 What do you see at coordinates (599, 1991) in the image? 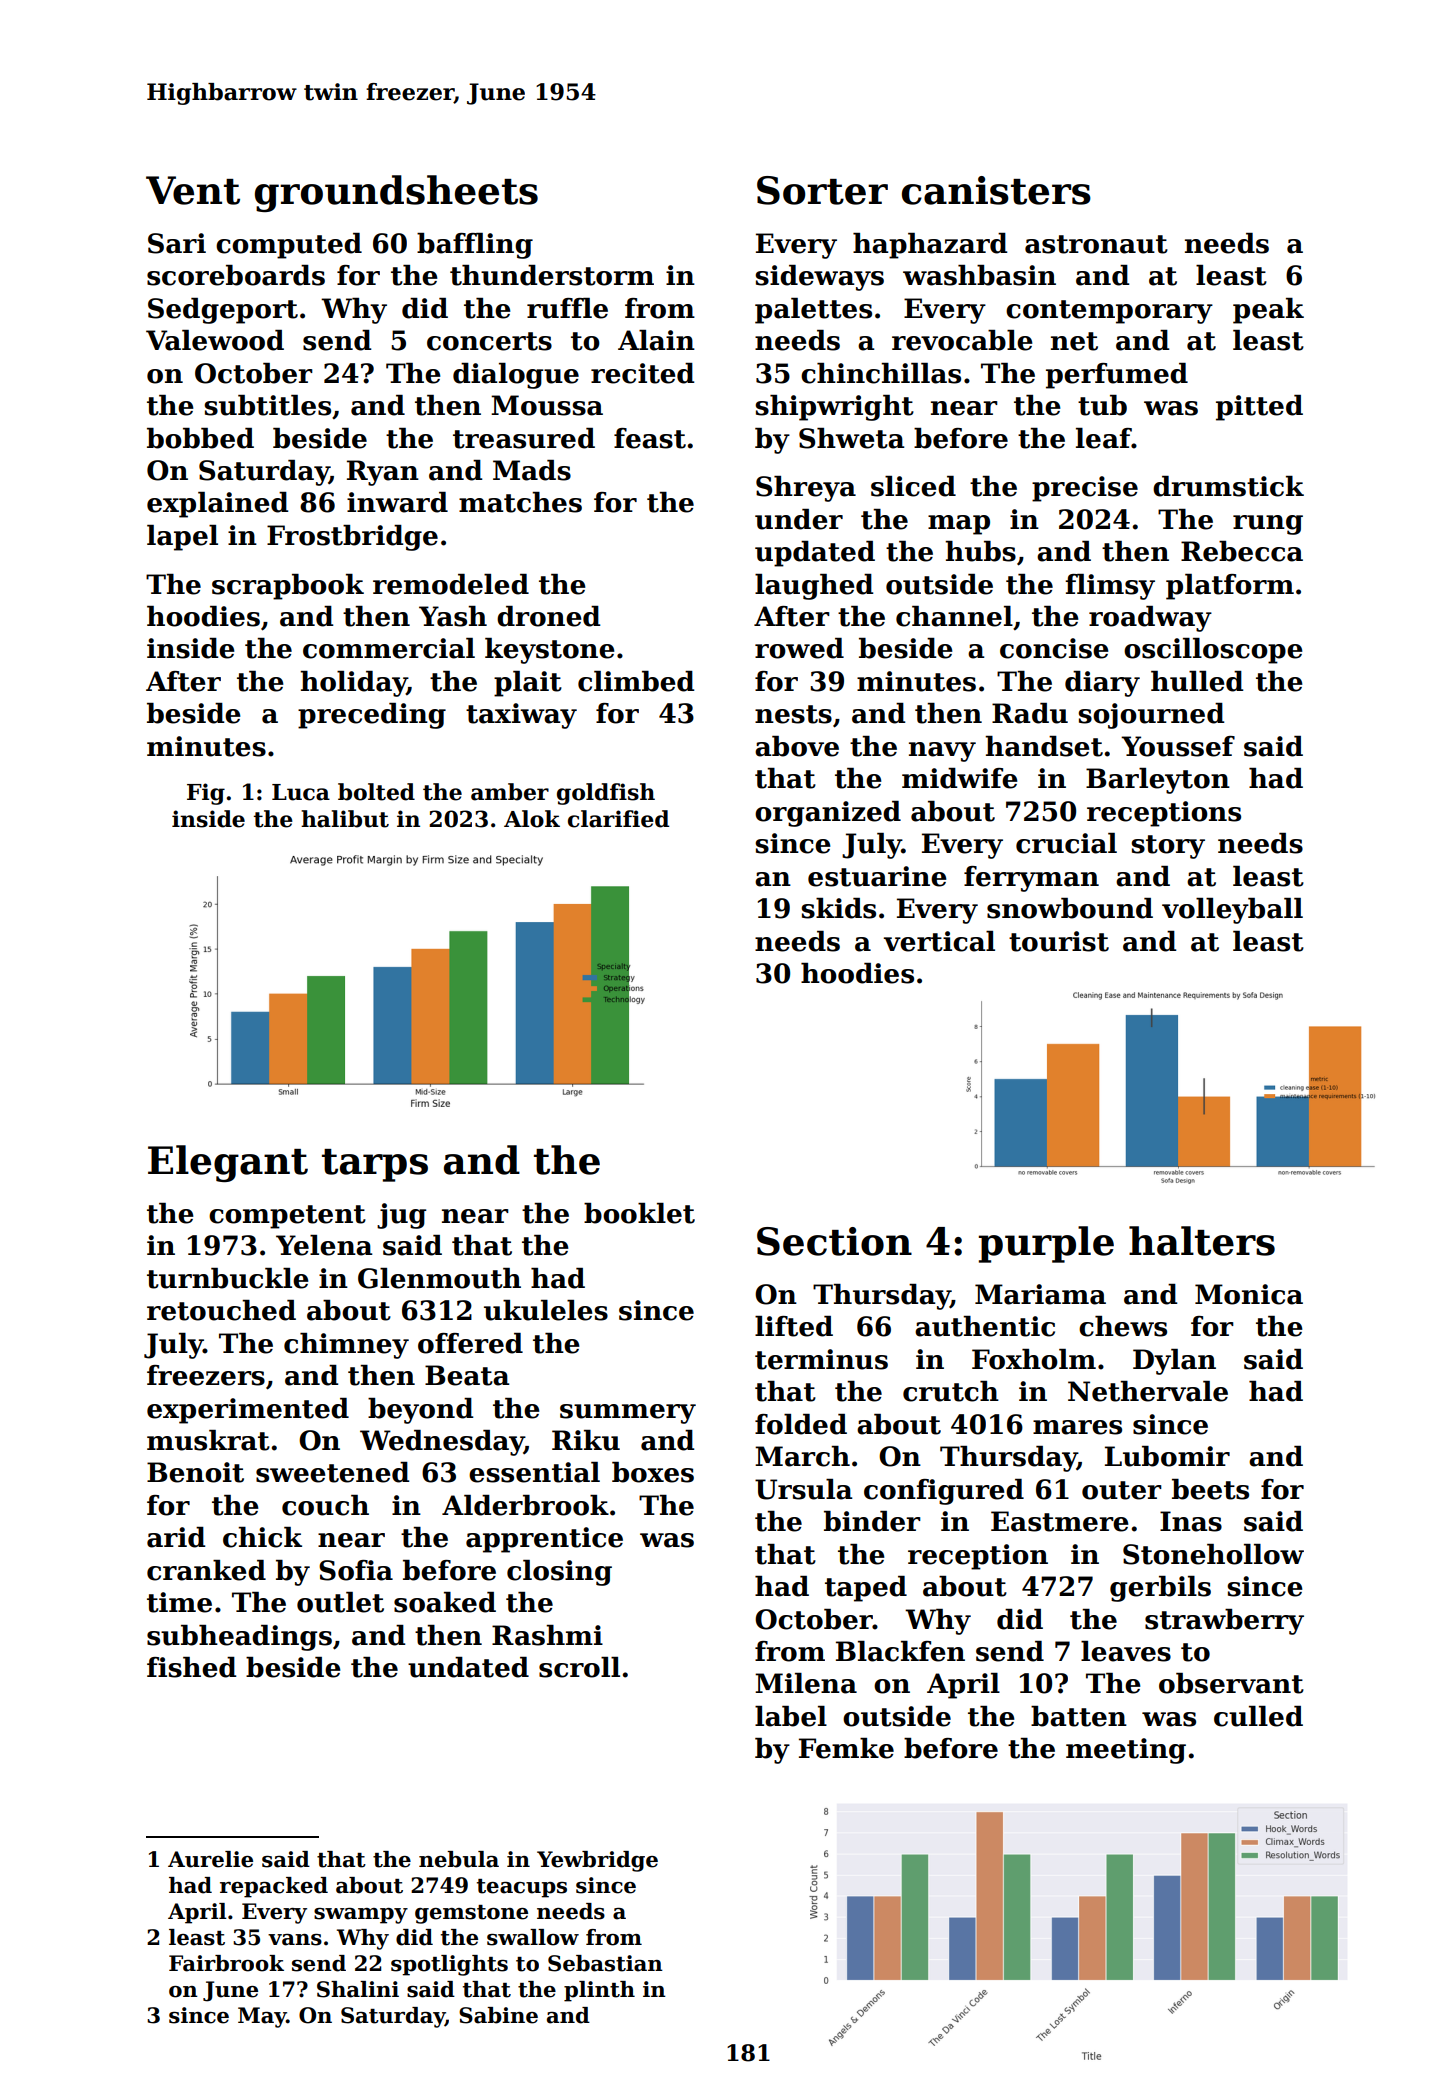
I see `plinth` at bounding box center [599, 1991].
